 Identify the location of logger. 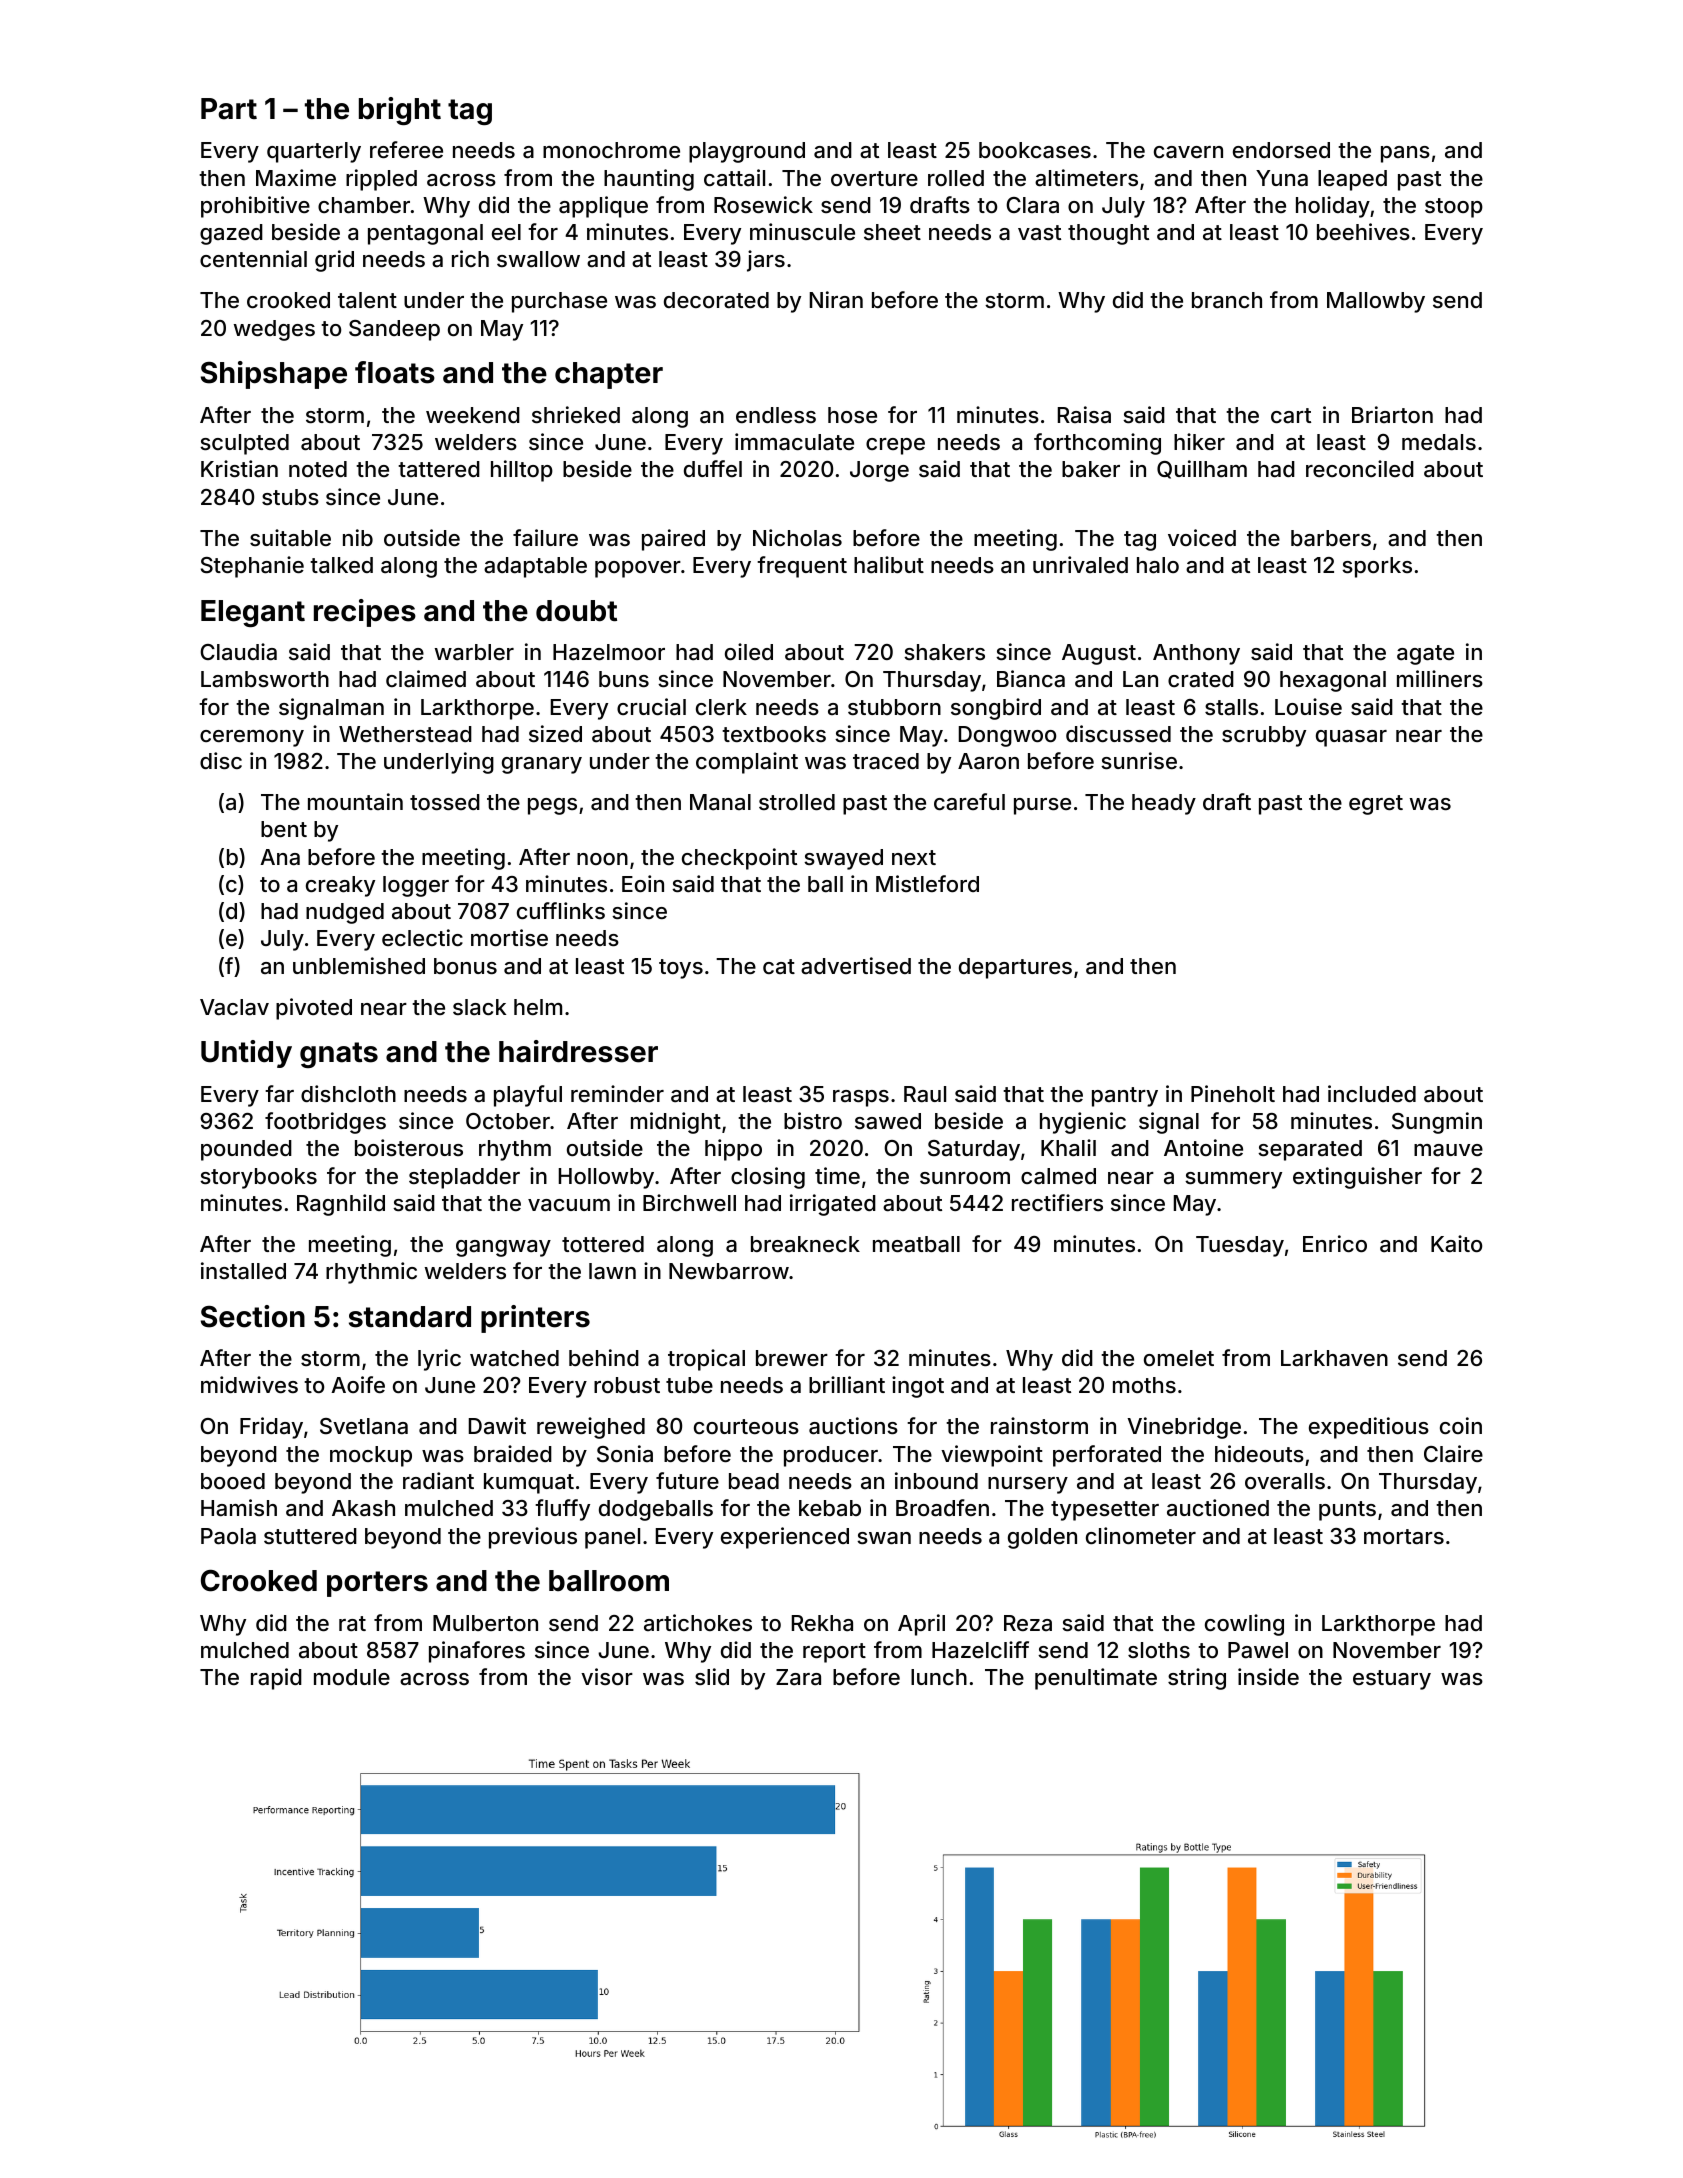
(416, 886).
